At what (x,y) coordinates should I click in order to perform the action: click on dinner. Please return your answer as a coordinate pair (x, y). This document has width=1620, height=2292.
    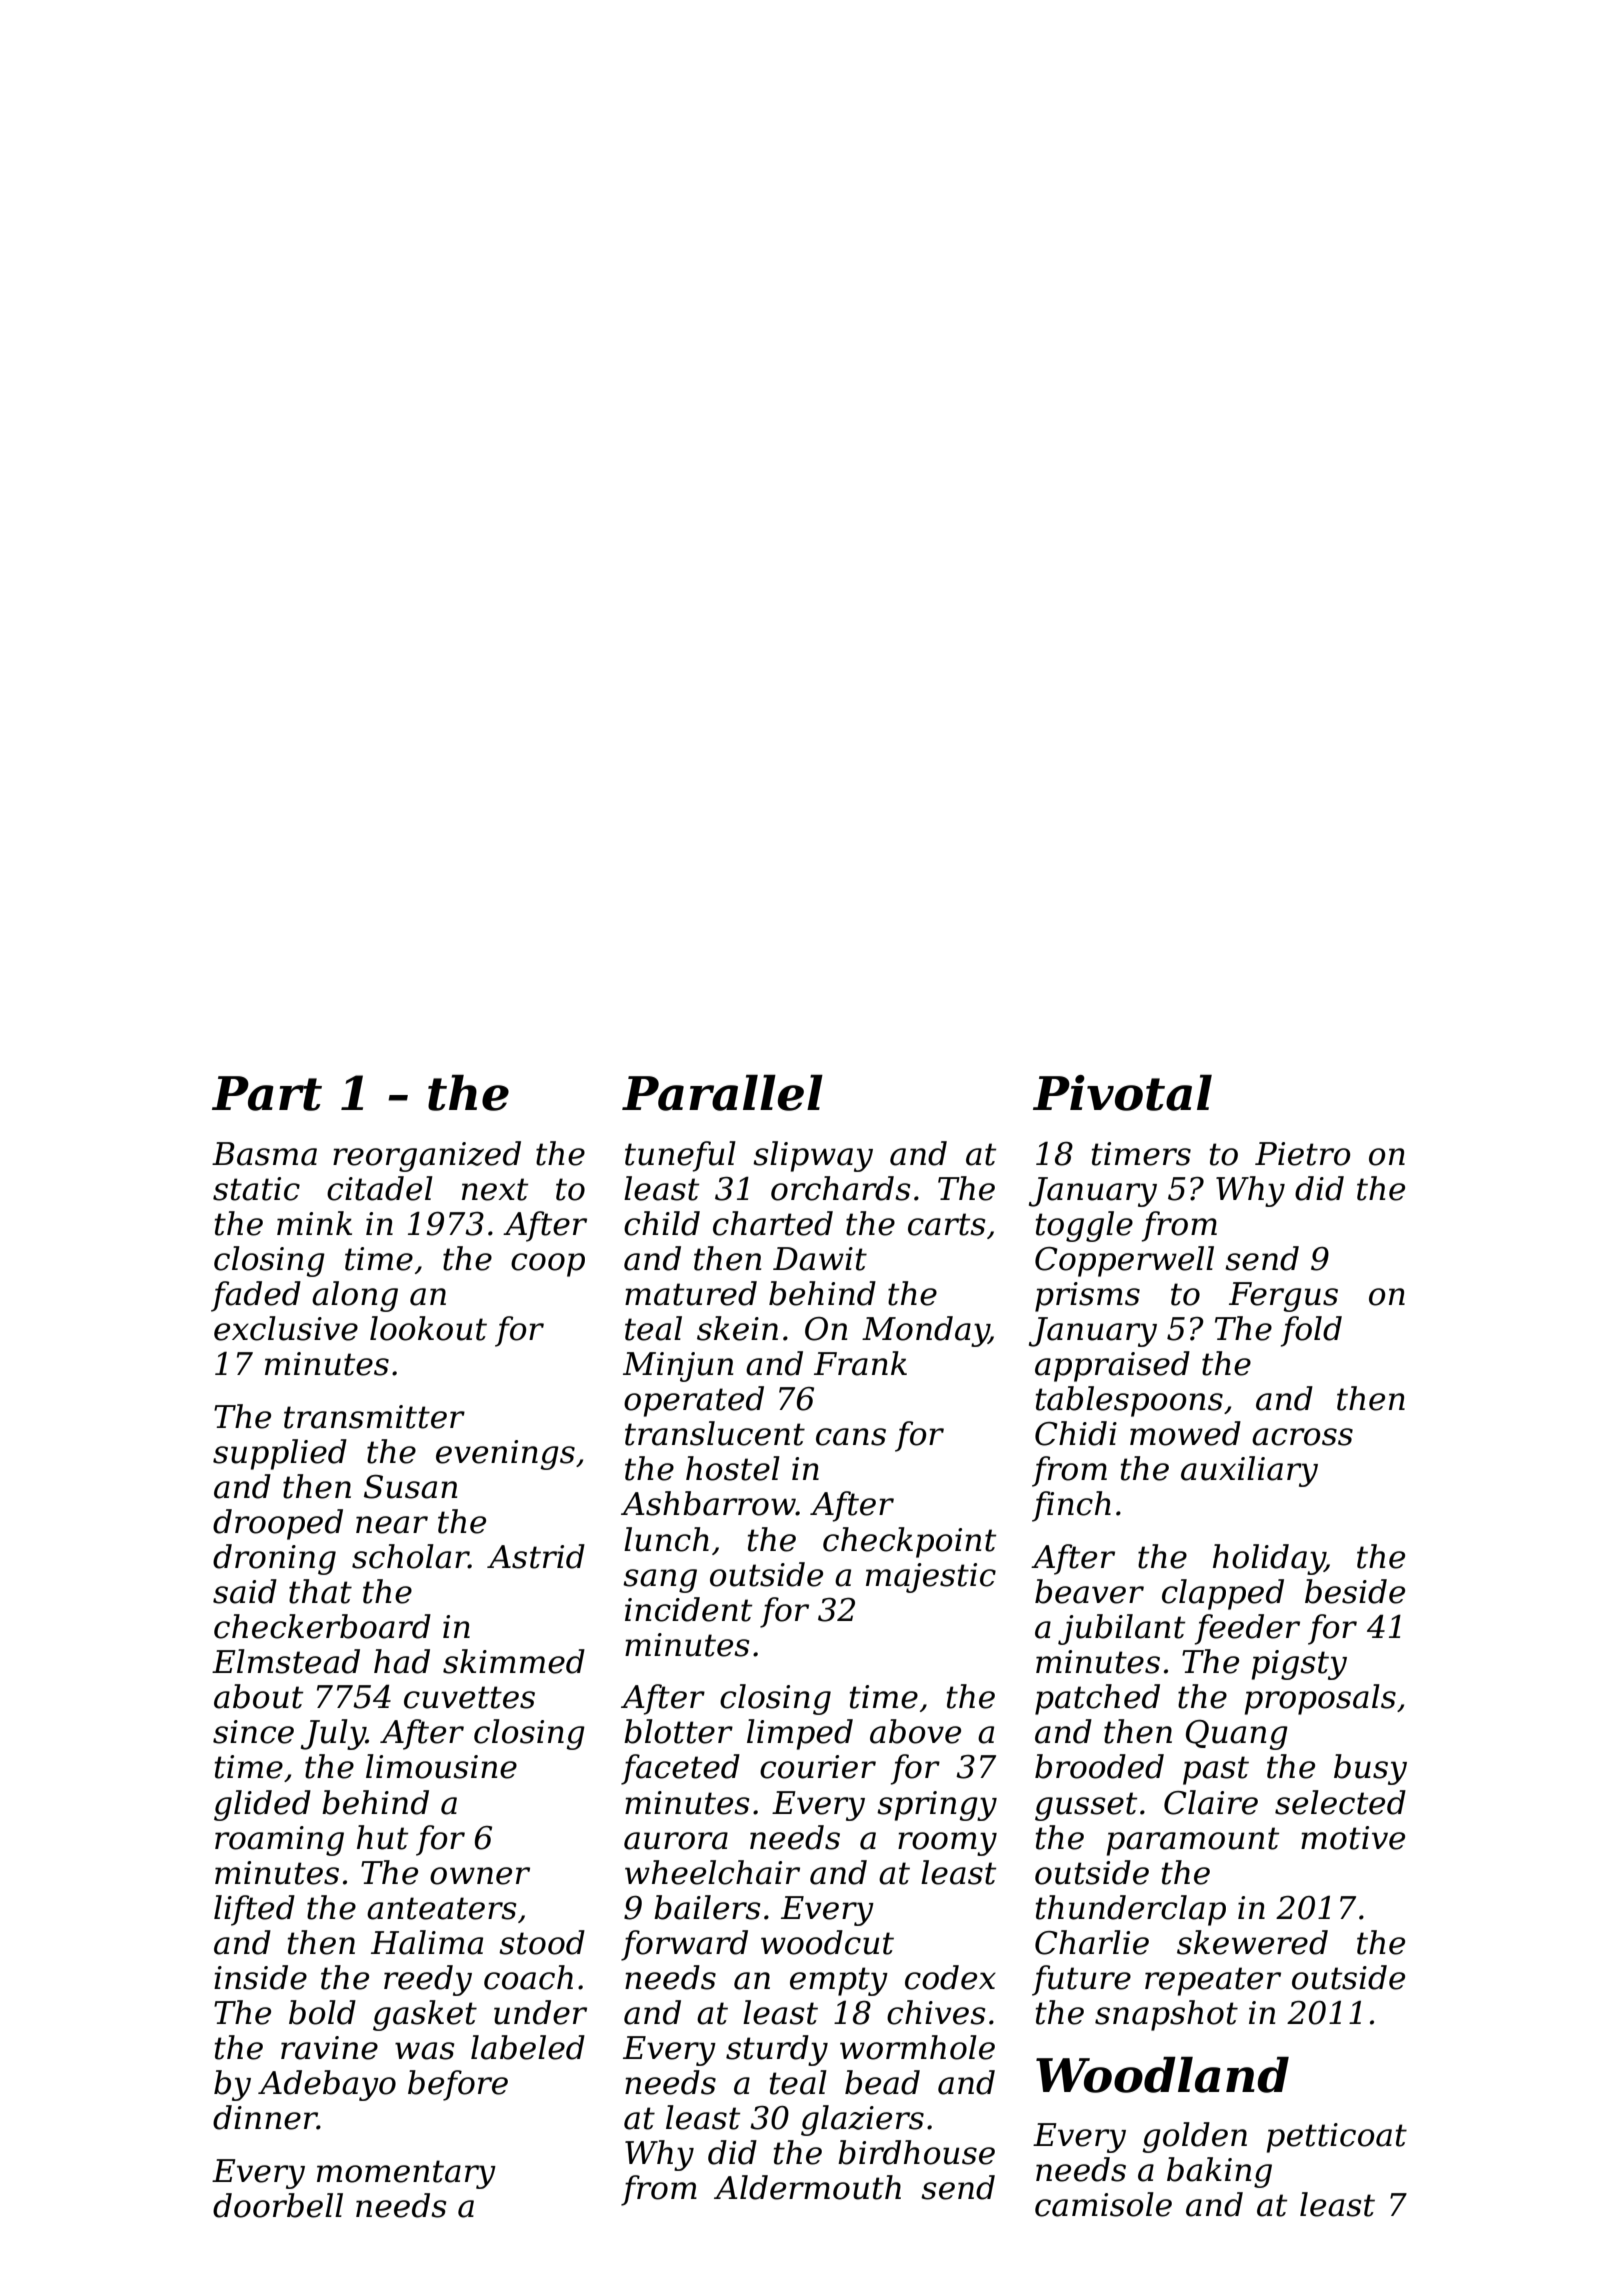
    Looking at the image, I should click on (265, 2117).
